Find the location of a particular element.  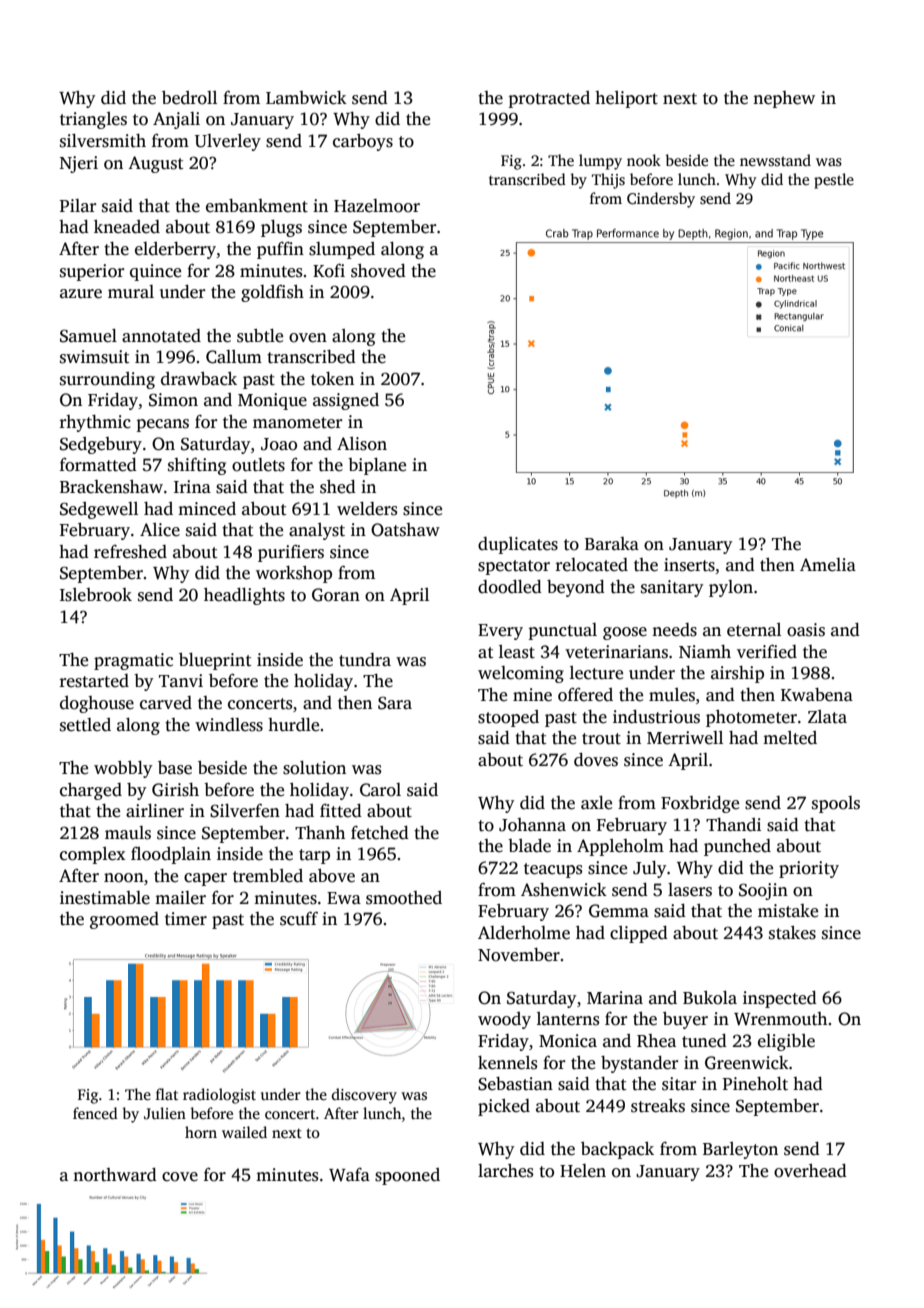

bedroll is located at coordinates (189, 98).
